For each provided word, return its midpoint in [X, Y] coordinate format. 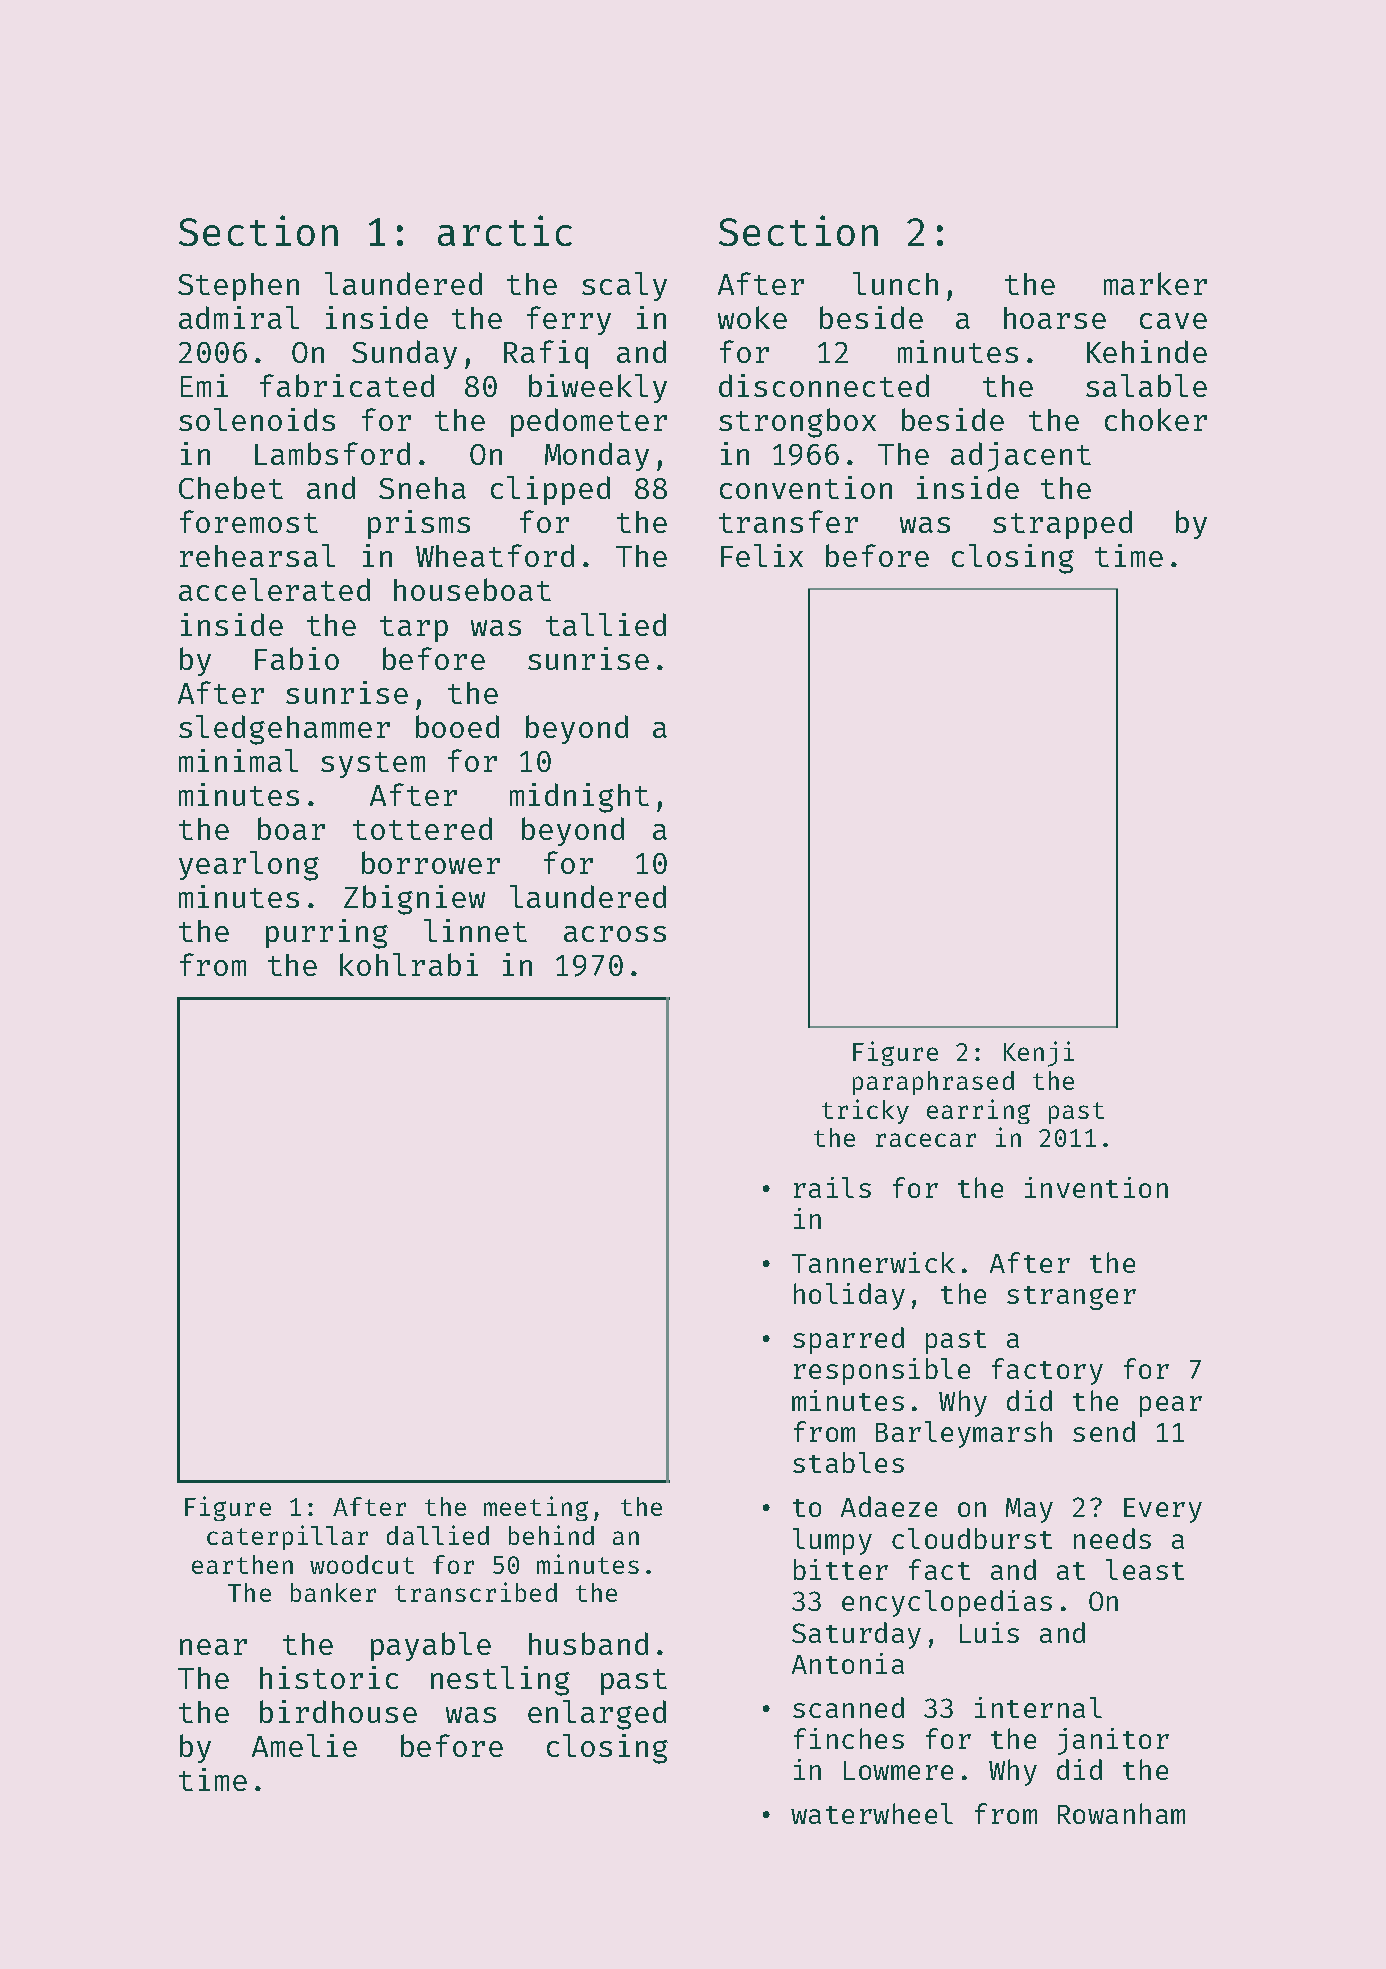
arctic [505, 230]
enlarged [597, 1715]
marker [1155, 283]
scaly [624, 286]
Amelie [304, 1745]
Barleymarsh [964, 1434]
